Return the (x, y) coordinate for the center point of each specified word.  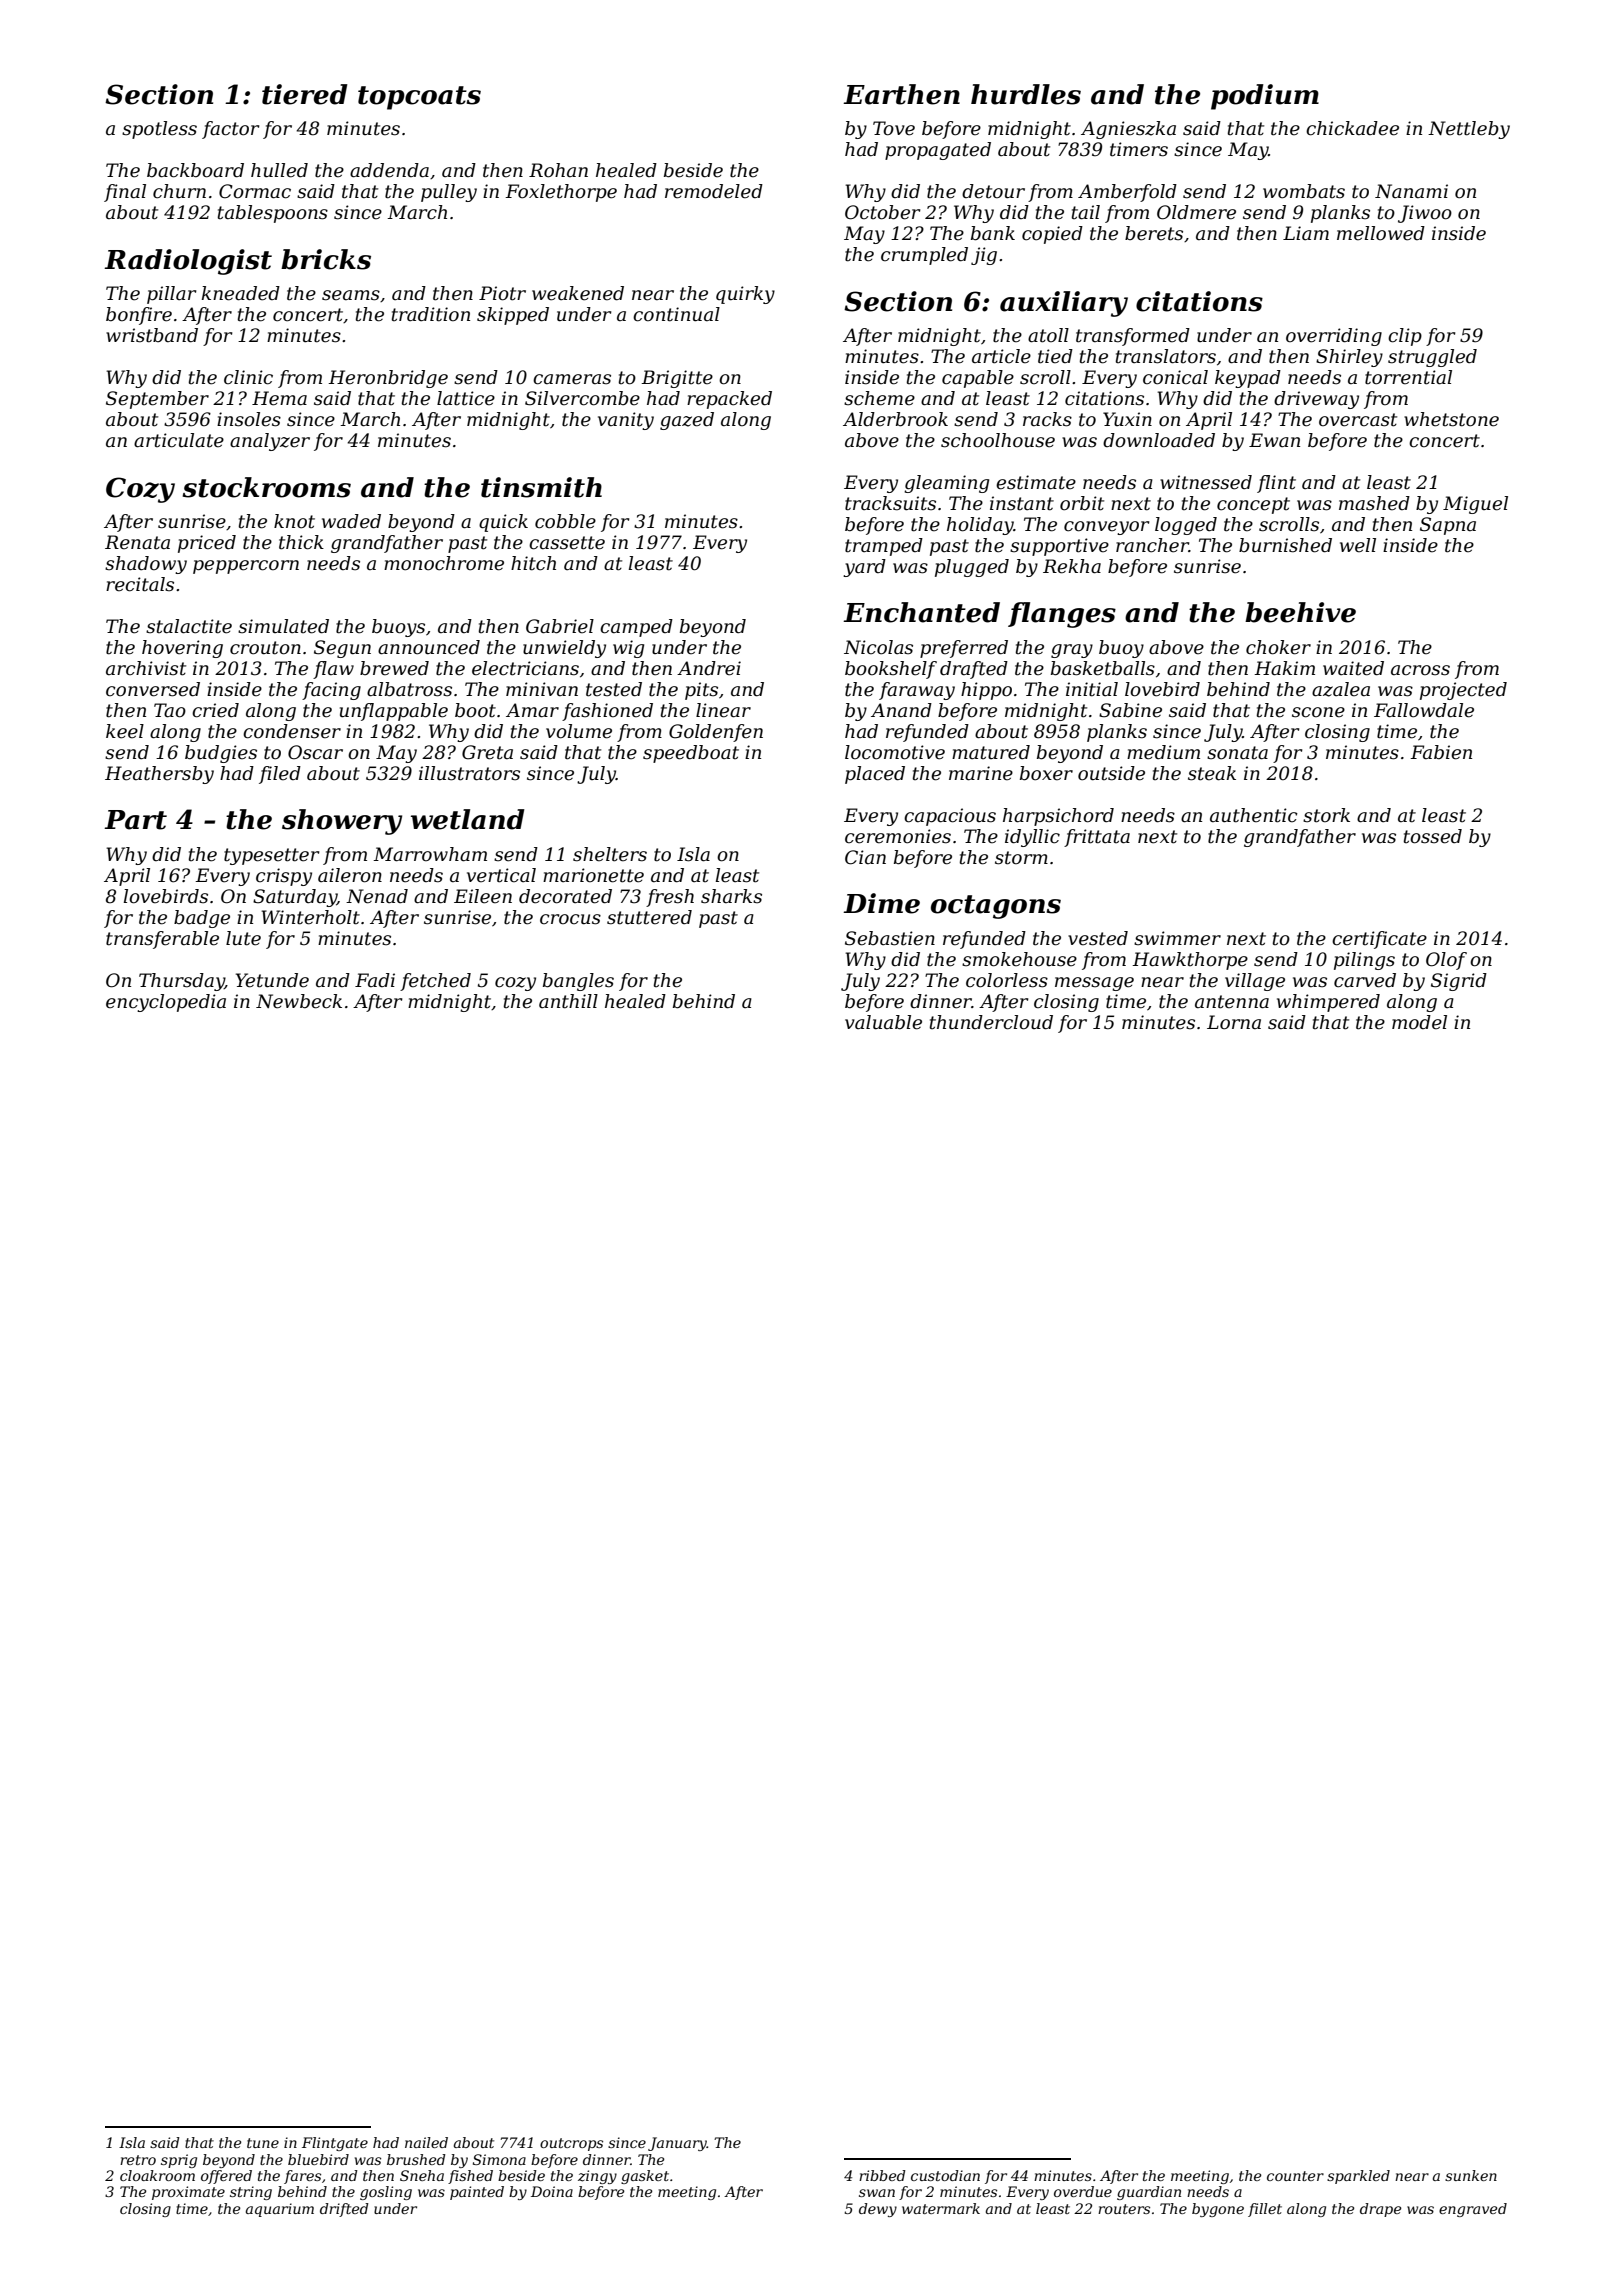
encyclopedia (166, 1003)
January (677, 2144)
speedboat (691, 754)
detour (993, 191)
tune (263, 2143)
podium (1265, 97)
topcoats (419, 98)
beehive (1300, 612)
